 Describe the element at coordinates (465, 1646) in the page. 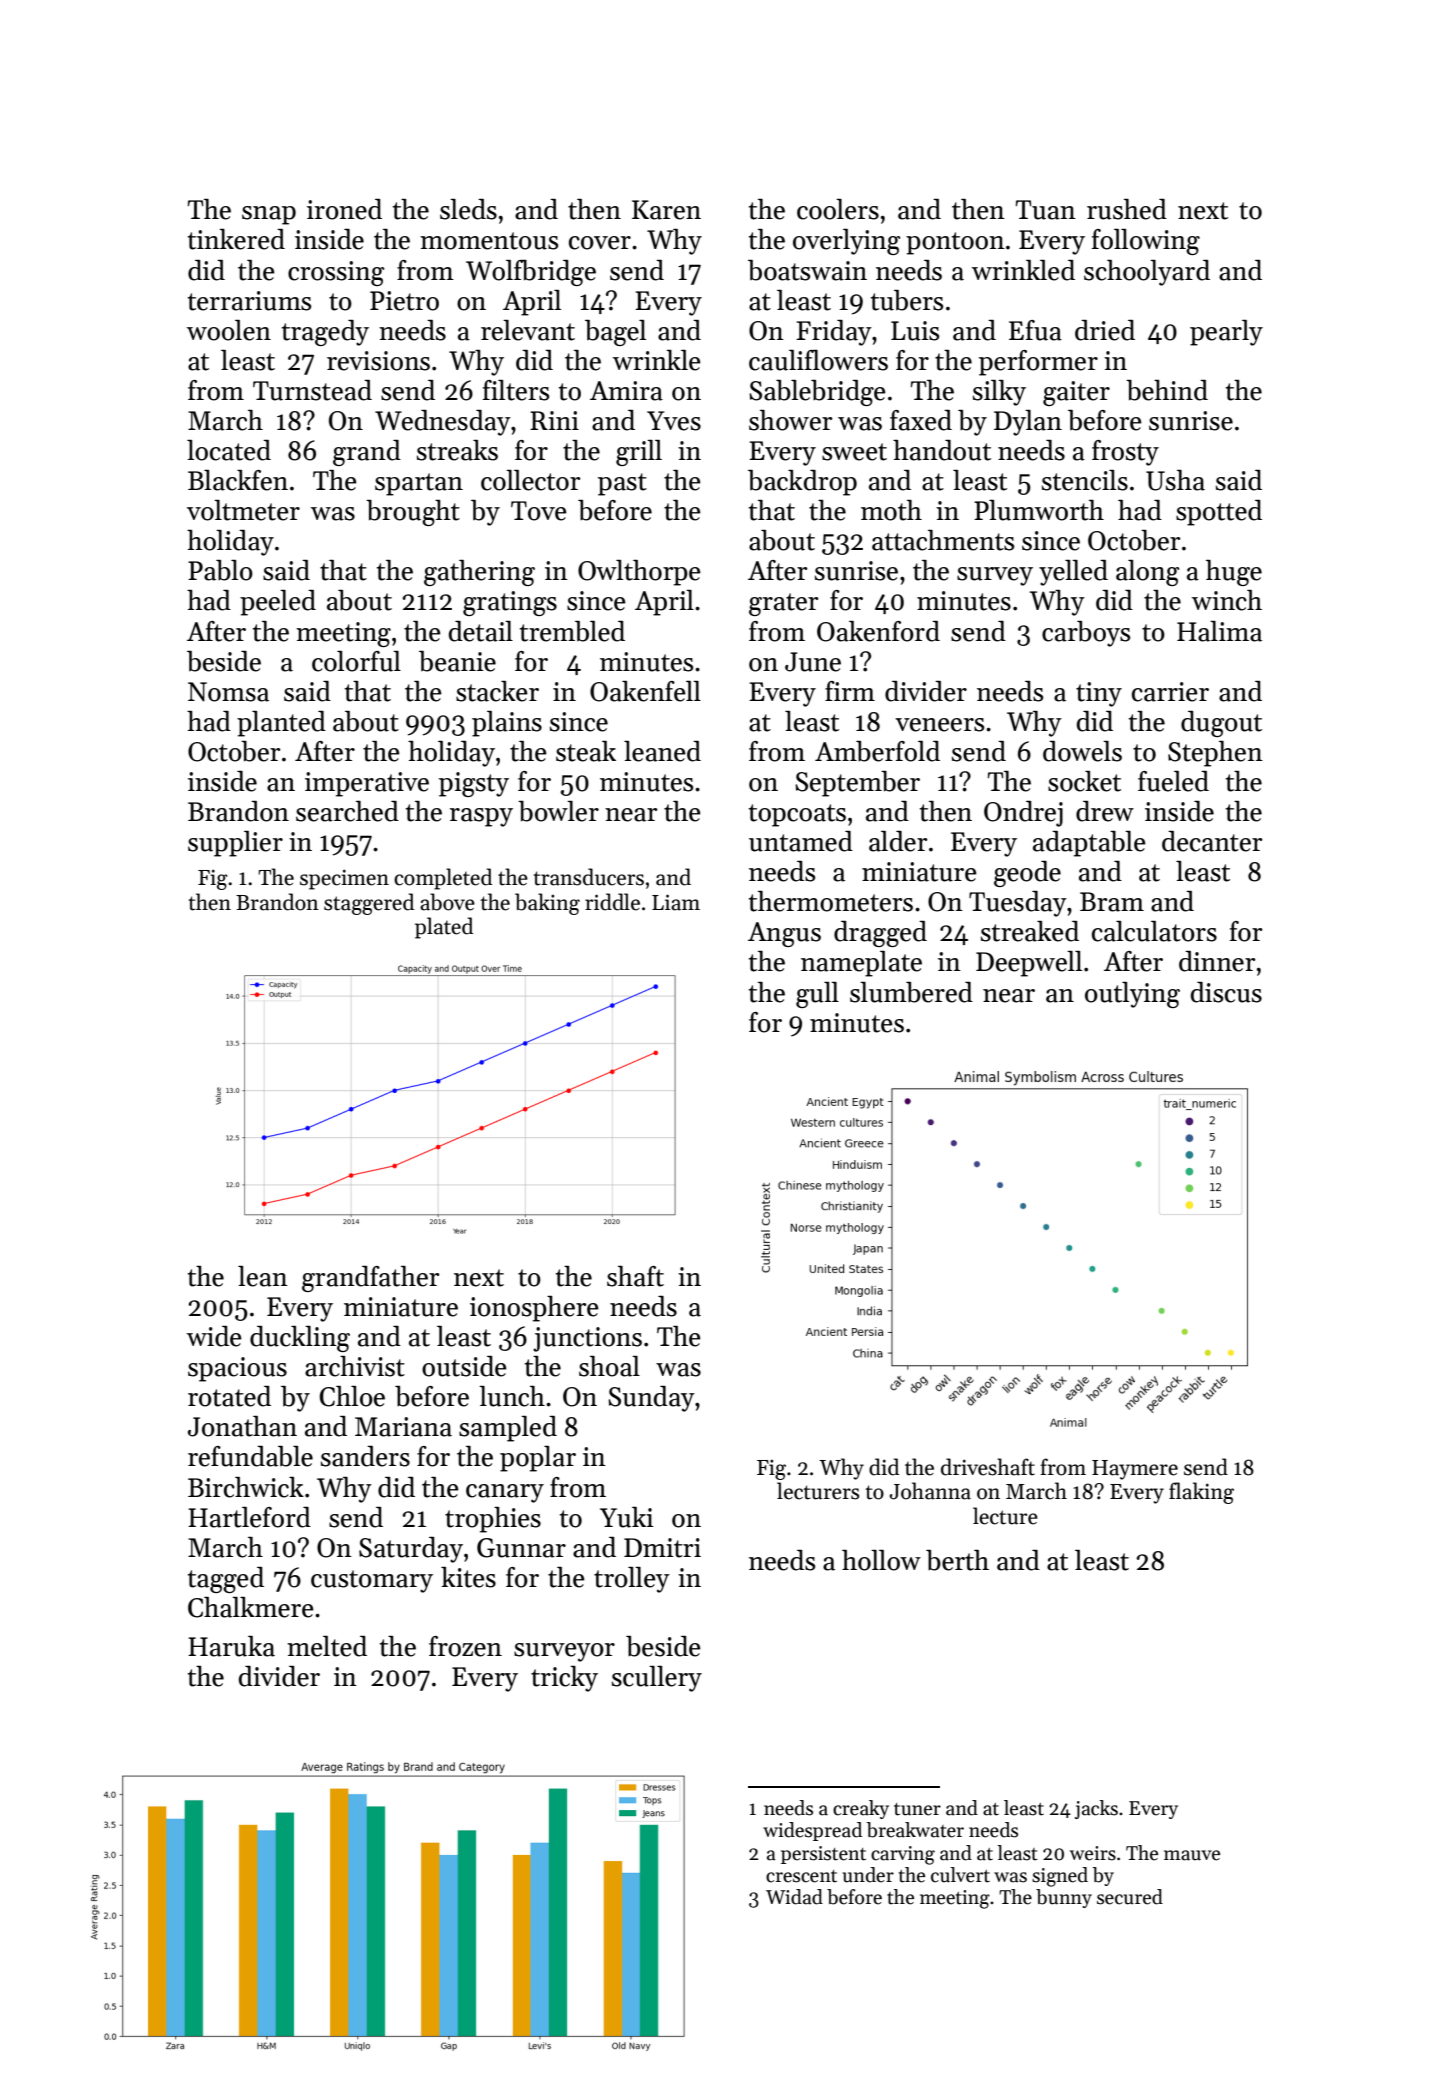

I see `frozen` at that location.
